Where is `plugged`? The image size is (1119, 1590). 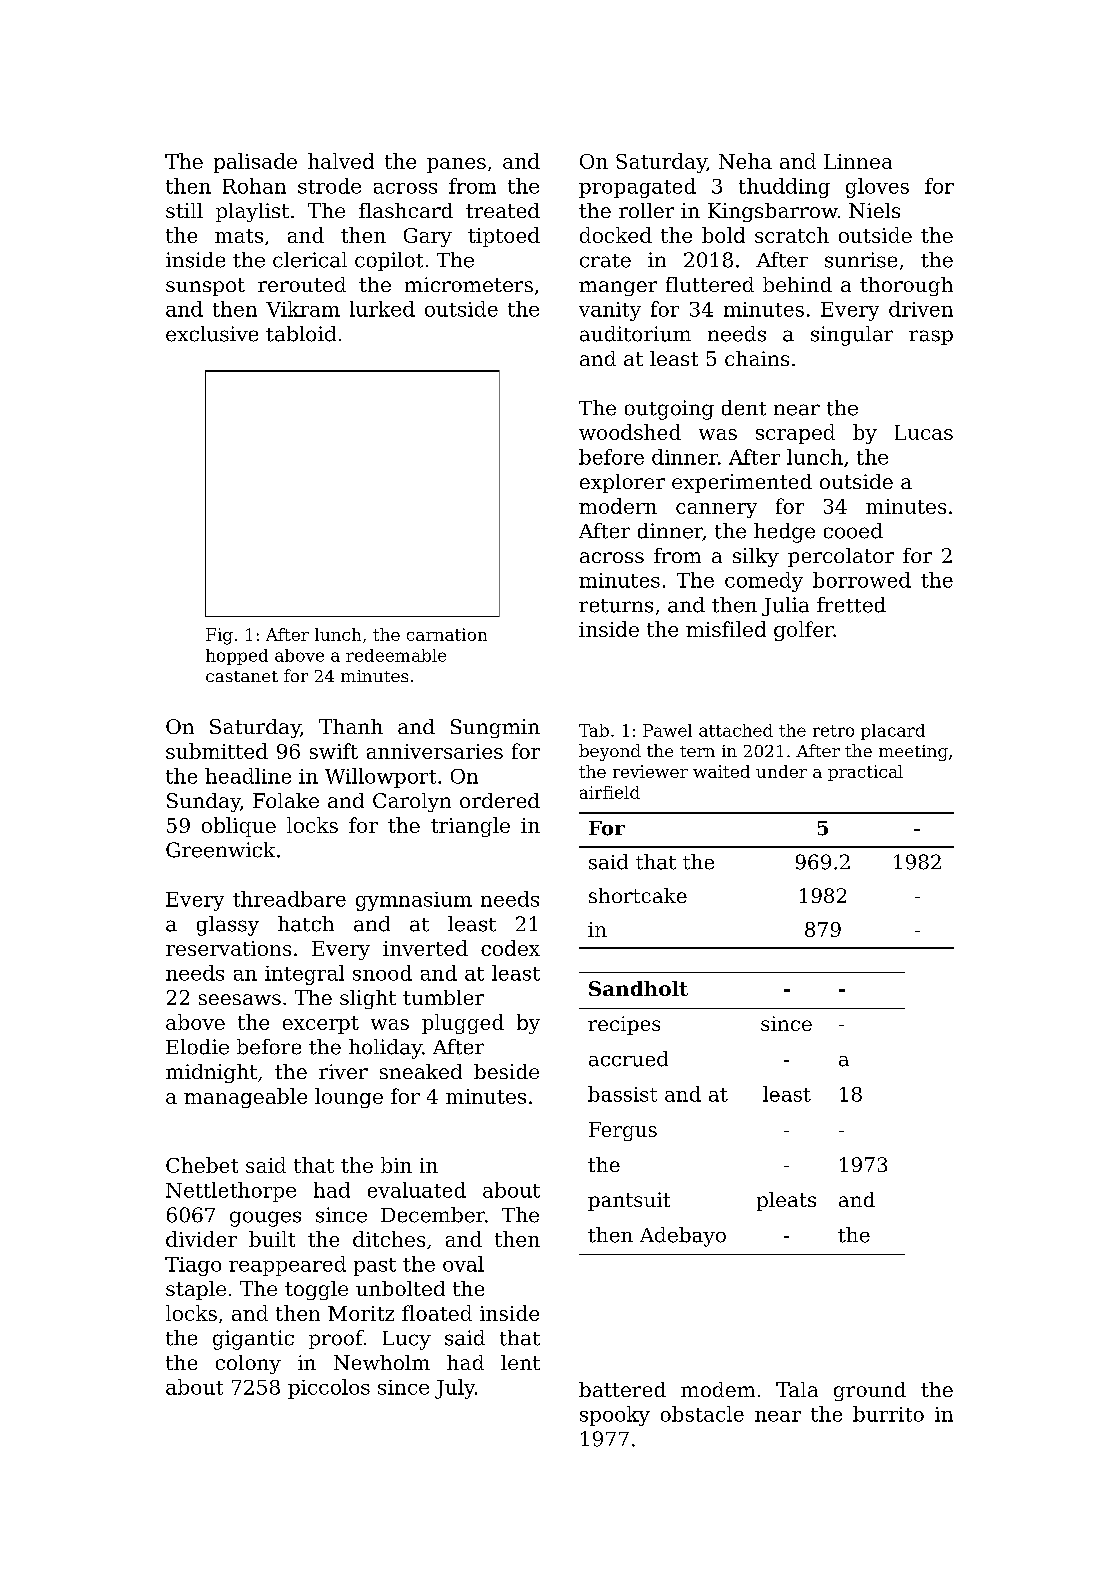
plugged is located at coordinates (463, 1024).
